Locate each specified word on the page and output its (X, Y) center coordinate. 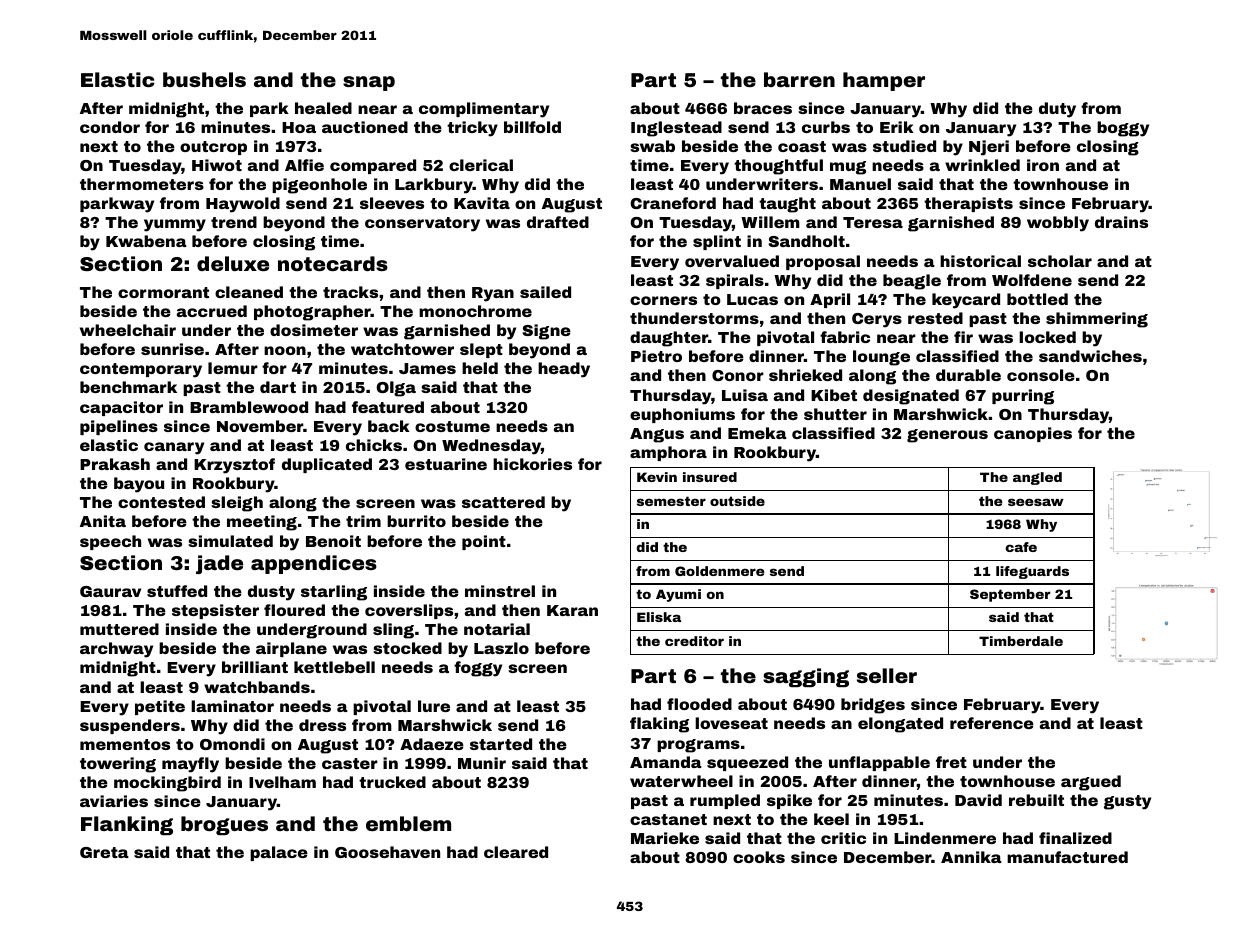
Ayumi (678, 595)
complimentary (484, 110)
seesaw (1036, 502)
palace (279, 853)
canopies (1033, 434)
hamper (884, 81)
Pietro (656, 356)
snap (369, 83)
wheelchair (128, 330)
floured (294, 610)
